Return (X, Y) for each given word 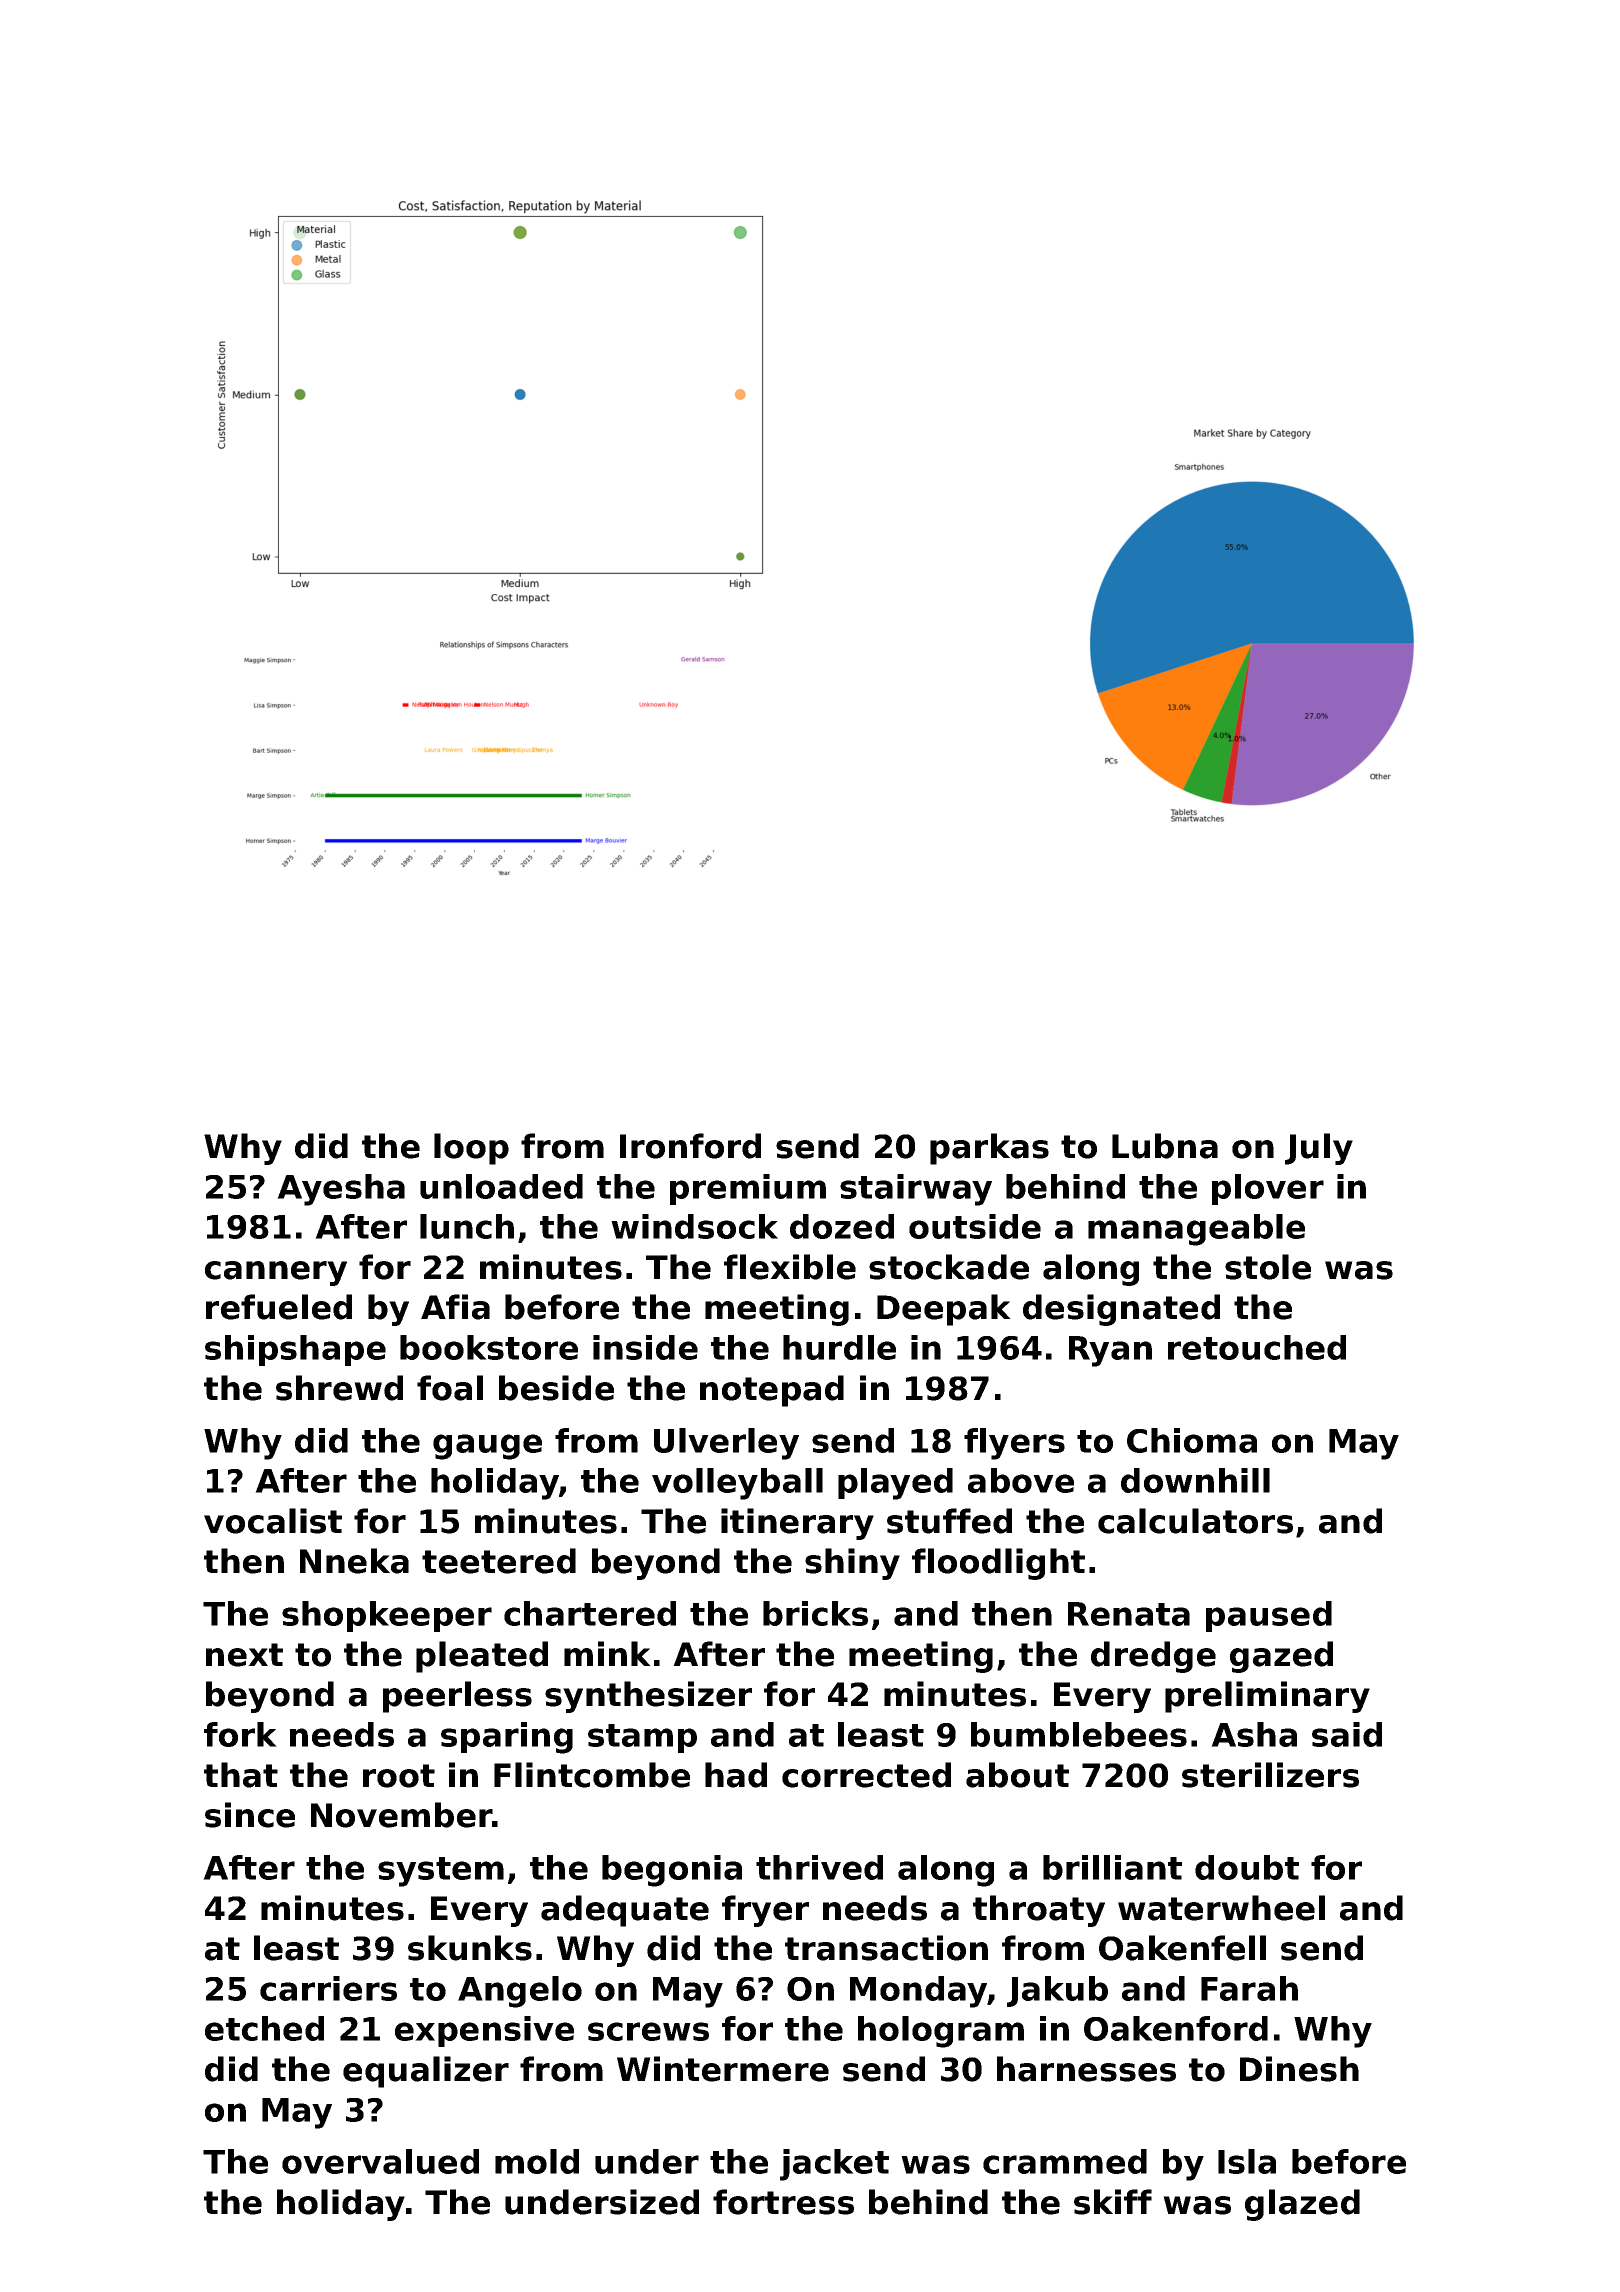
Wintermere (723, 2069)
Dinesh (1299, 2069)
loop (471, 1149)
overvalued (380, 2161)
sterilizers (1270, 1775)
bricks (815, 1613)
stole (1268, 1267)
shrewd (339, 1388)
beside (556, 1388)
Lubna (1165, 1146)
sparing (507, 1738)
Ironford (690, 1146)
